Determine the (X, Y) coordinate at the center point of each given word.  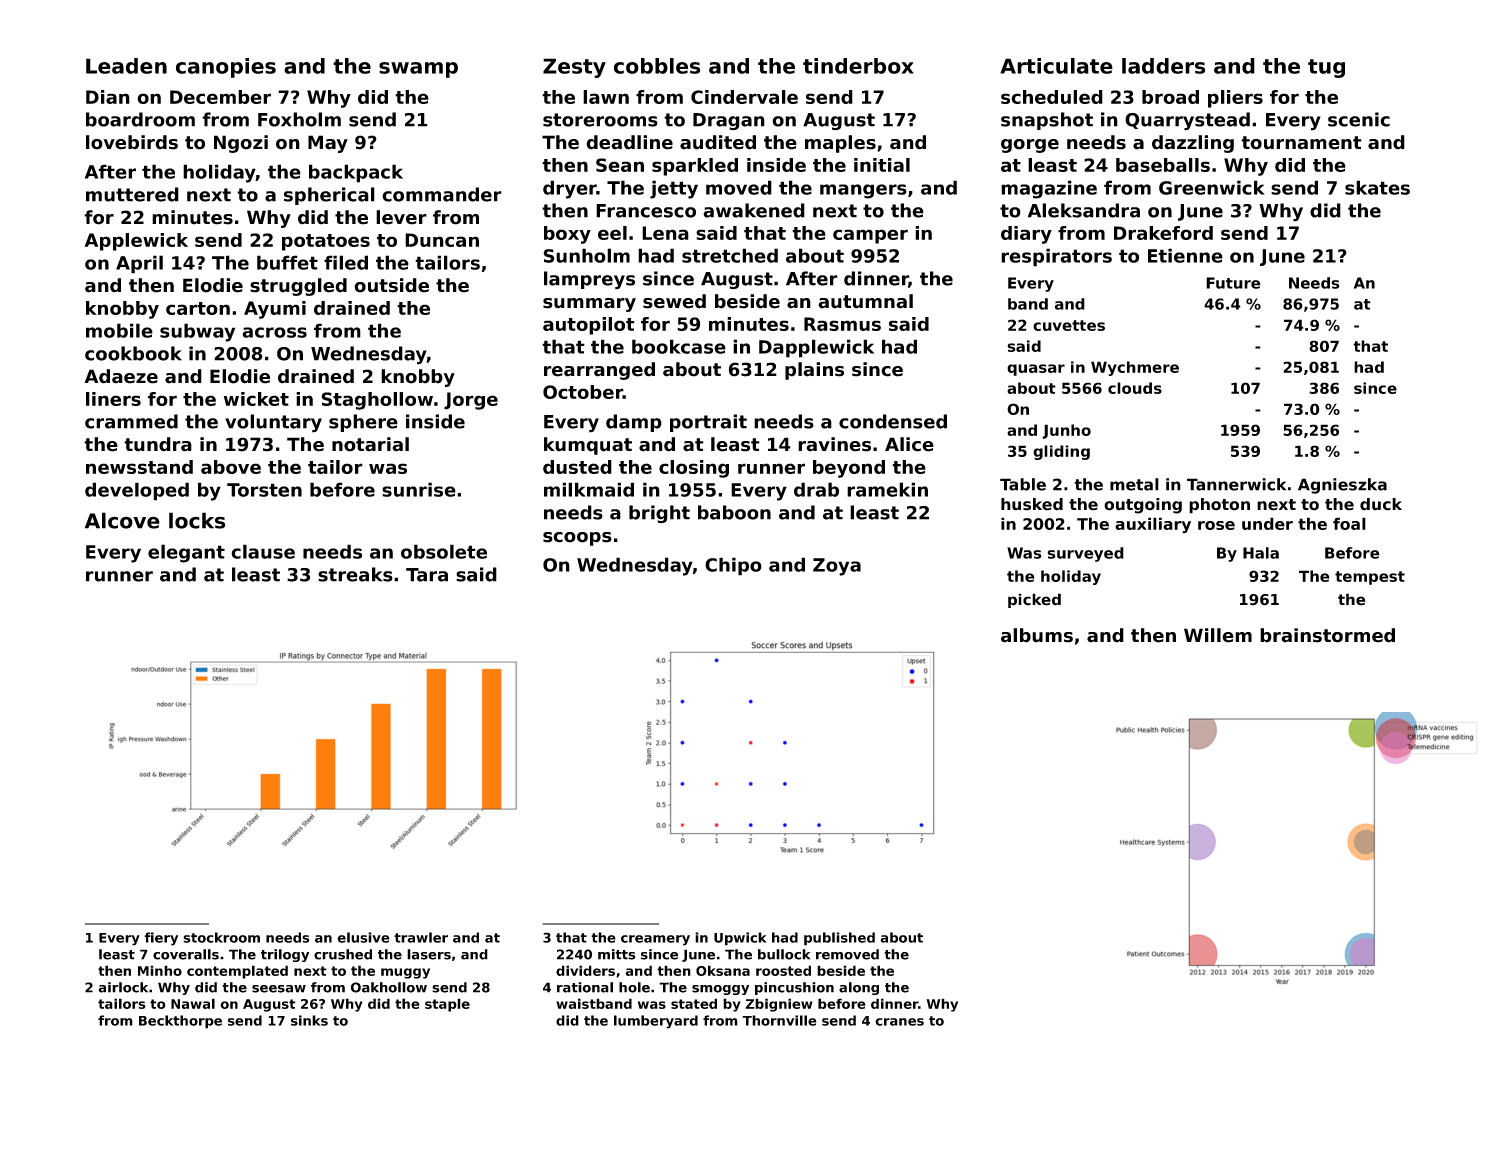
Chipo (733, 566)
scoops (577, 539)
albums (1037, 635)
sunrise (419, 489)
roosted (783, 970)
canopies (226, 68)
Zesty (574, 68)
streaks (355, 574)
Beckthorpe (180, 1022)
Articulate (1056, 66)
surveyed (1085, 554)
